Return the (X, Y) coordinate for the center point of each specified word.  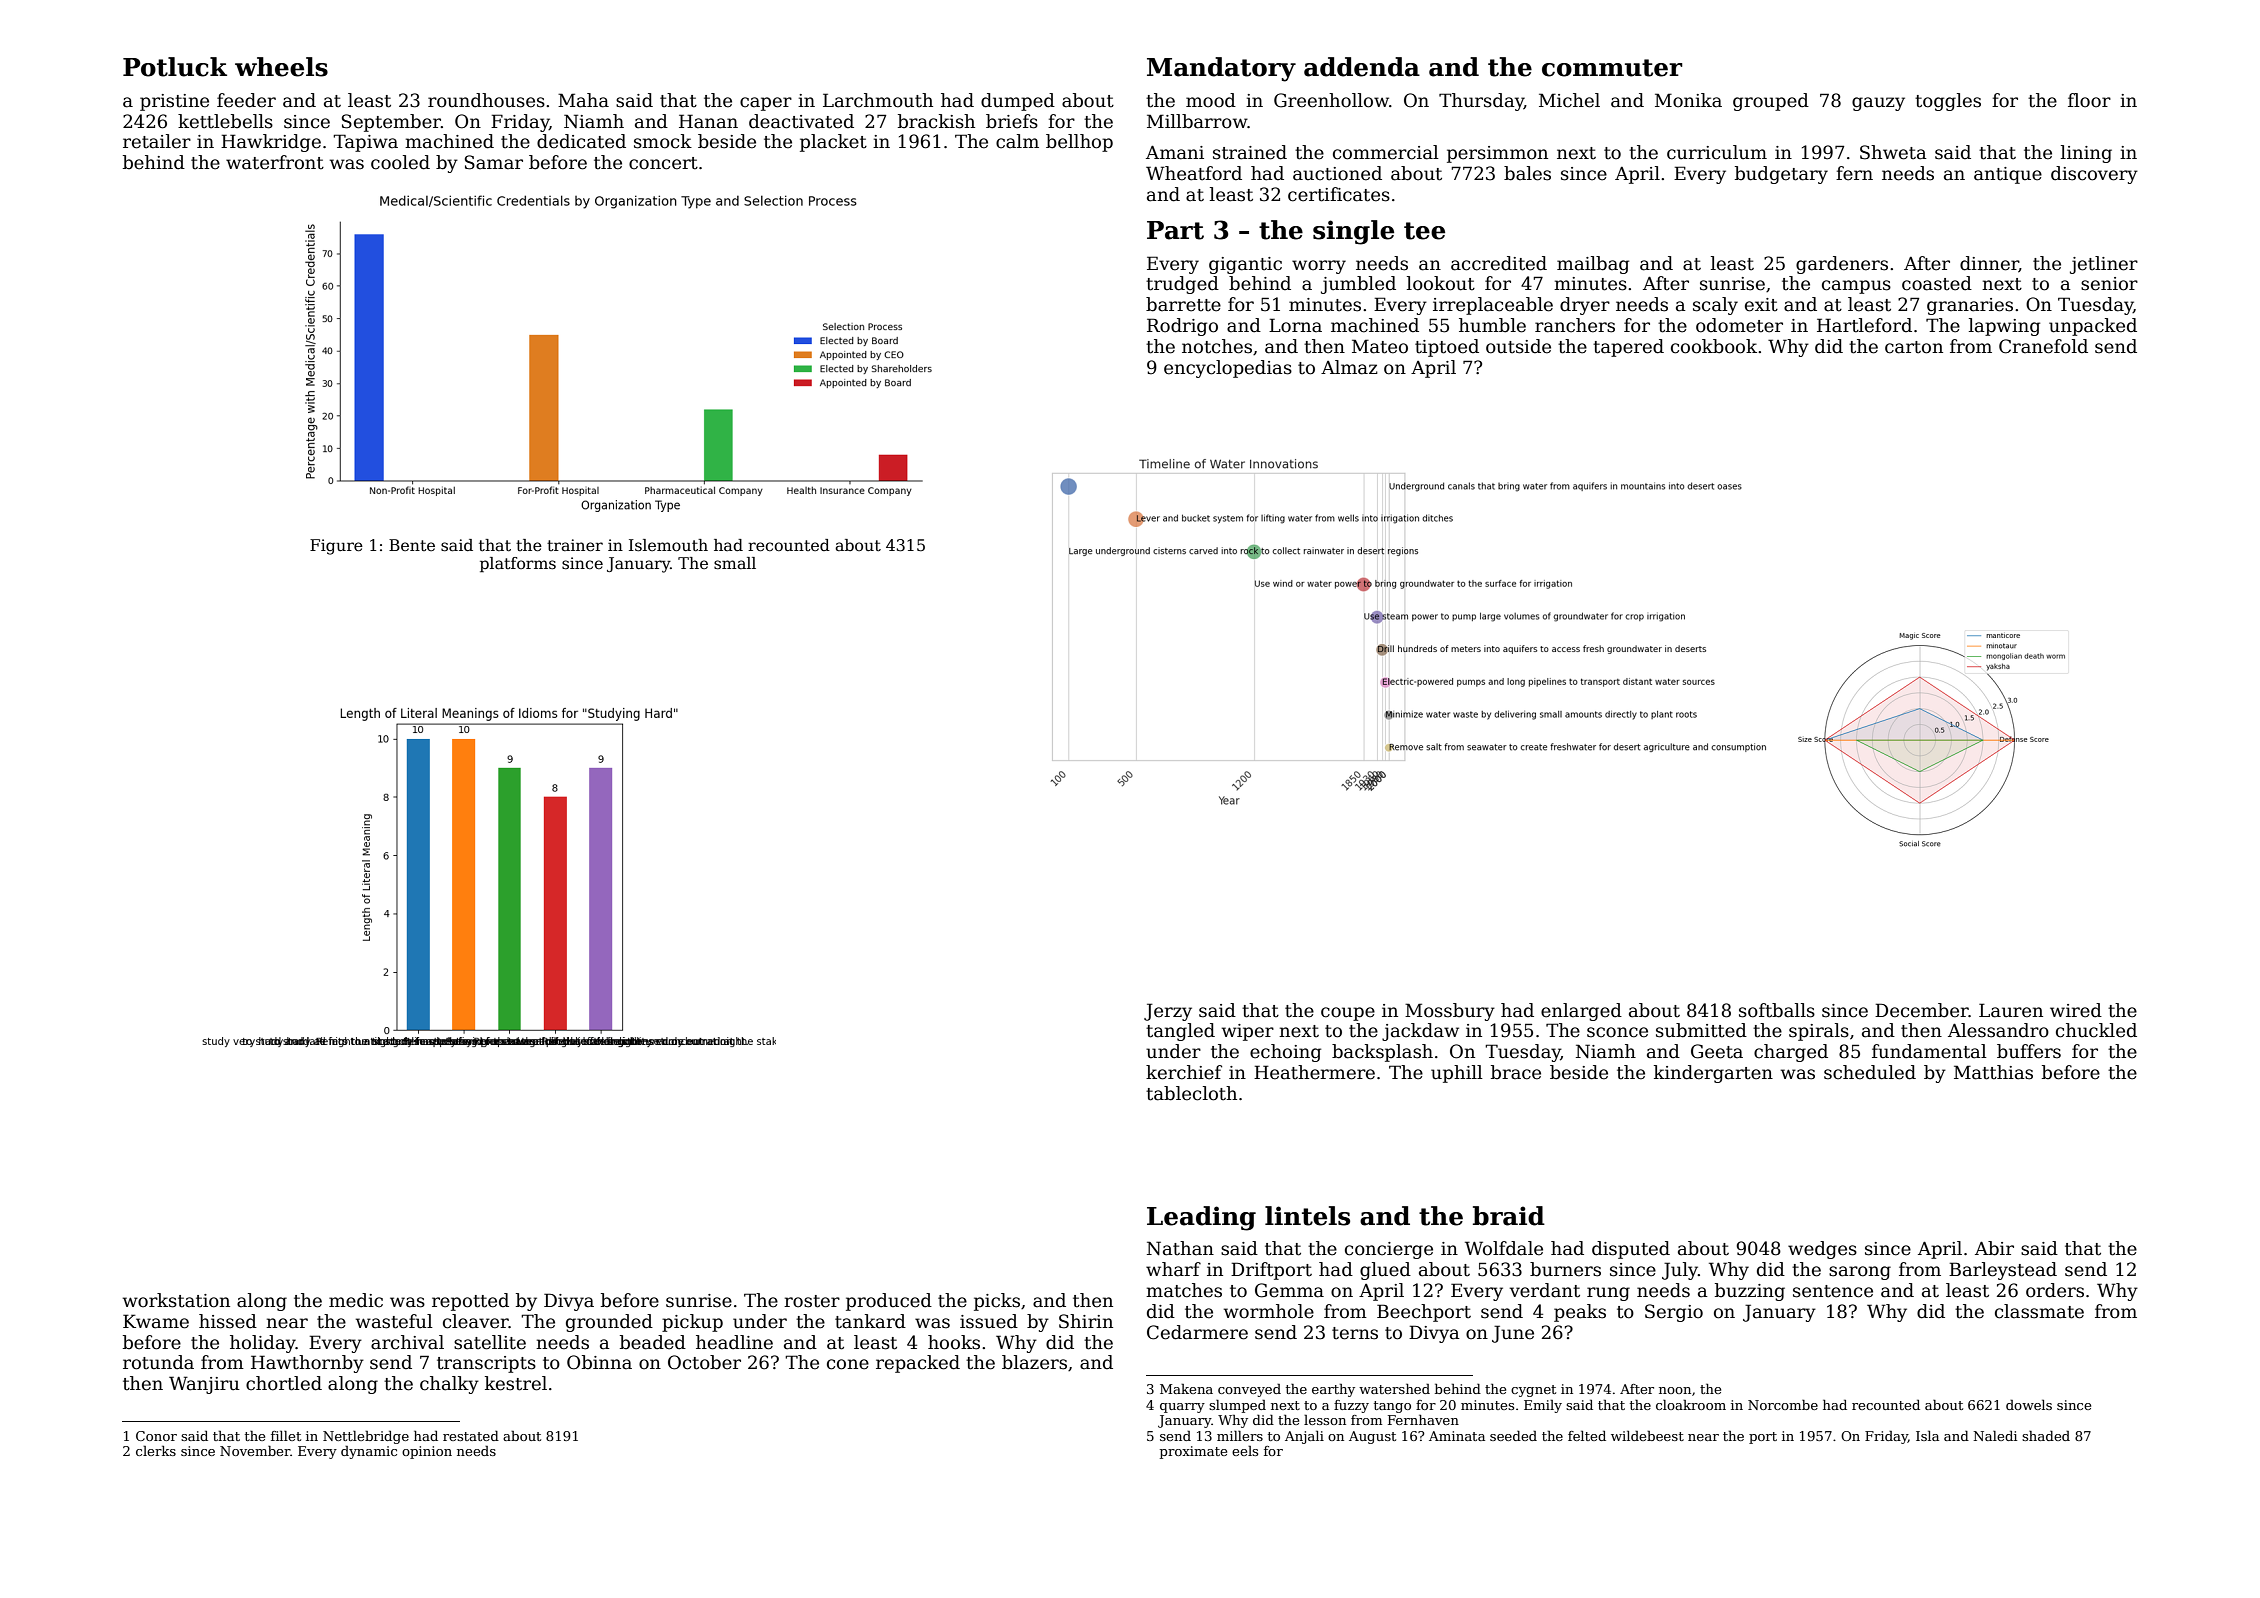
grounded (609, 1323)
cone (848, 1364)
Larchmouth (878, 100)
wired (2076, 1010)
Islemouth (668, 545)
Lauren (2011, 1010)
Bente (412, 545)
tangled (1180, 1032)
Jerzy (1168, 1012)
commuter (1612, 68)
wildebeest (1647, 1436)
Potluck (175, 67)
